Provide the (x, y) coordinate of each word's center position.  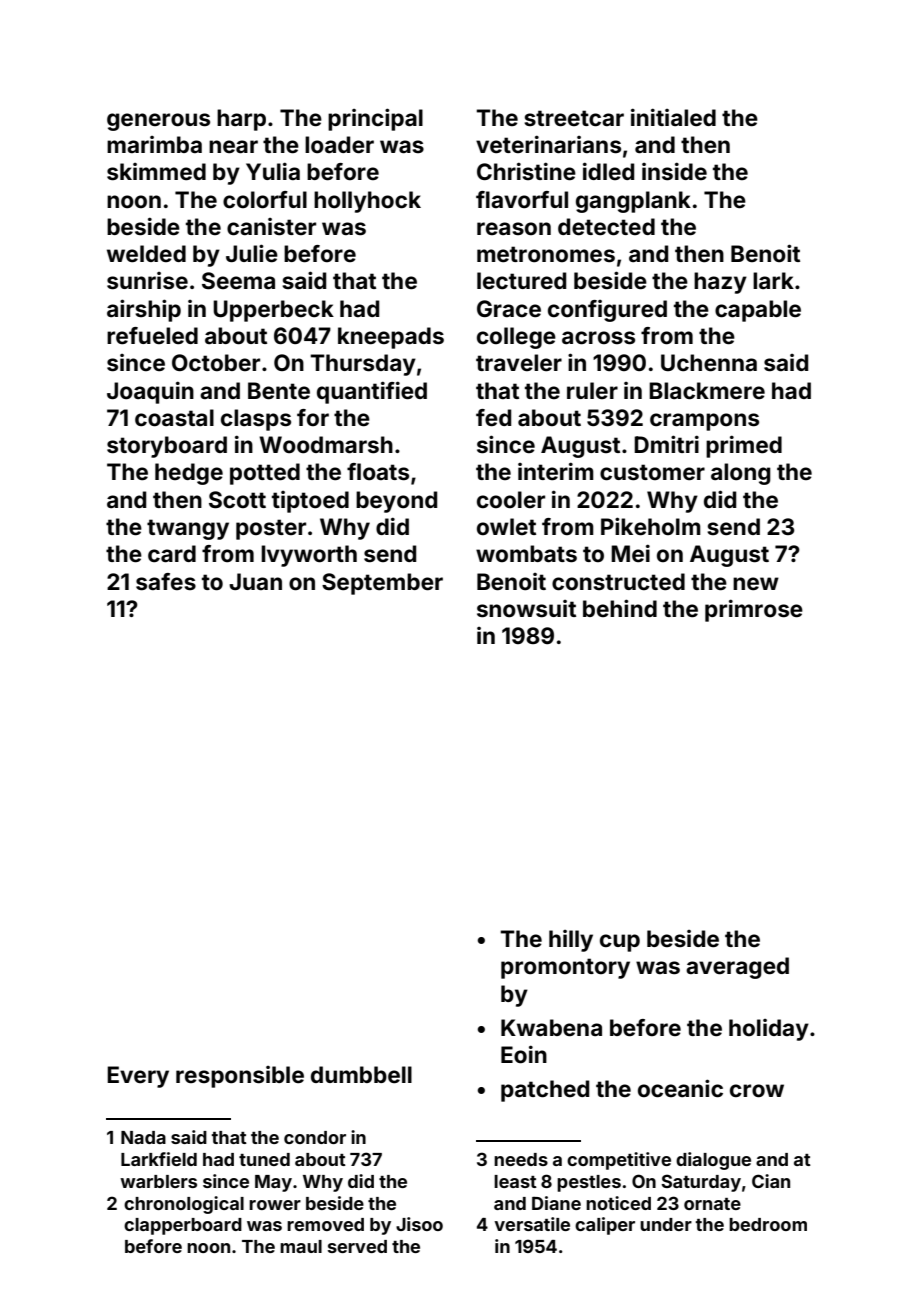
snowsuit (526, 609)
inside (674, 171)
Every (138, 1077)
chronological (184, 1205)
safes (166, 582)
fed (493, 418)
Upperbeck (273, 311)
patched (545, 1091)
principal (375, 119)
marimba (154, 144)
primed (744, 446)
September (382, 584)
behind (620, 608)
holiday (769, 1030)
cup (620, 943)
